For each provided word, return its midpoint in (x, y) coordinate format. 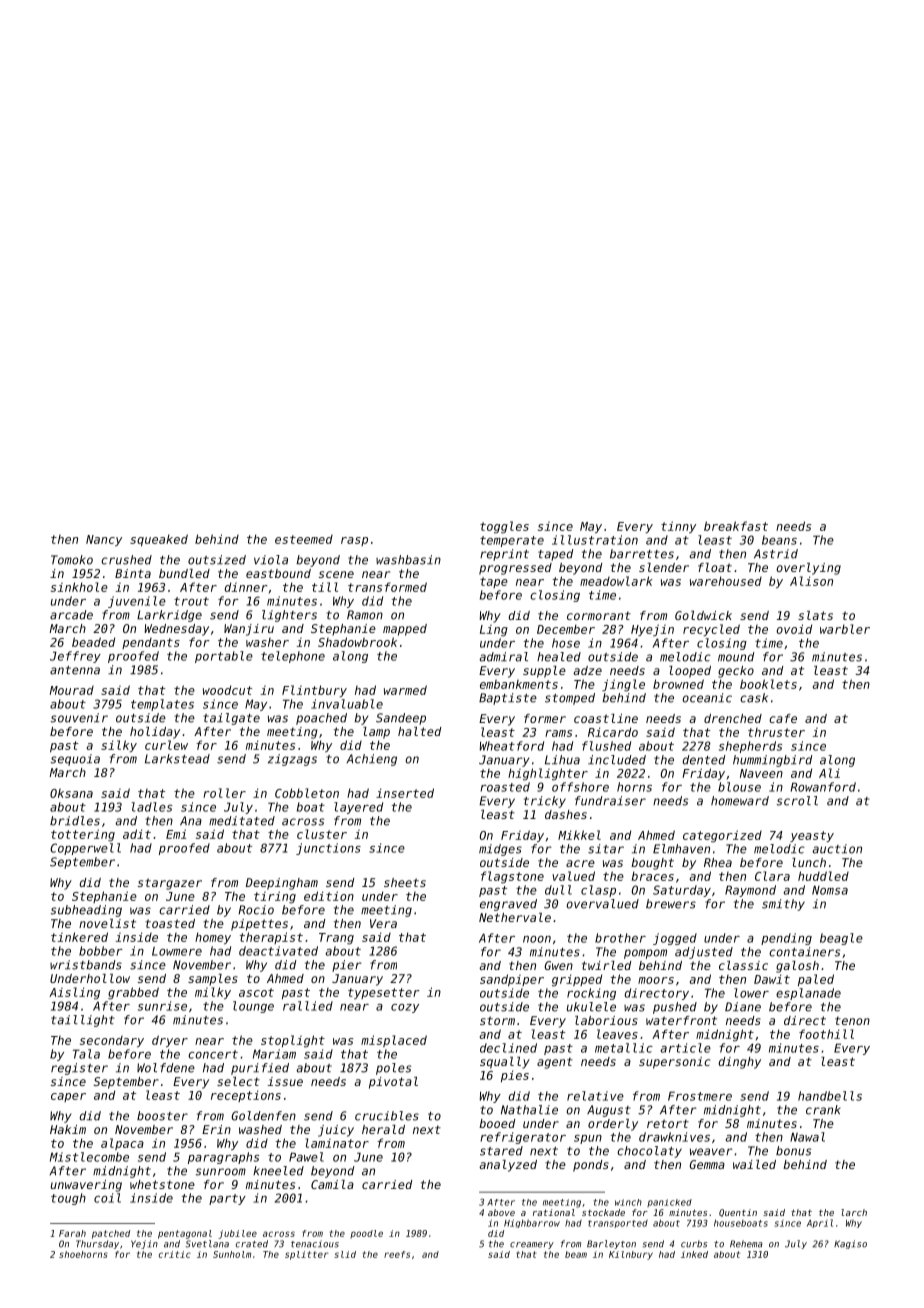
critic (175, 1254)
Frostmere (700, 1096)
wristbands (86, 965)
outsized (217, 560)
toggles (504, 527)
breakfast (736, 526)
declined (508, 1048)
